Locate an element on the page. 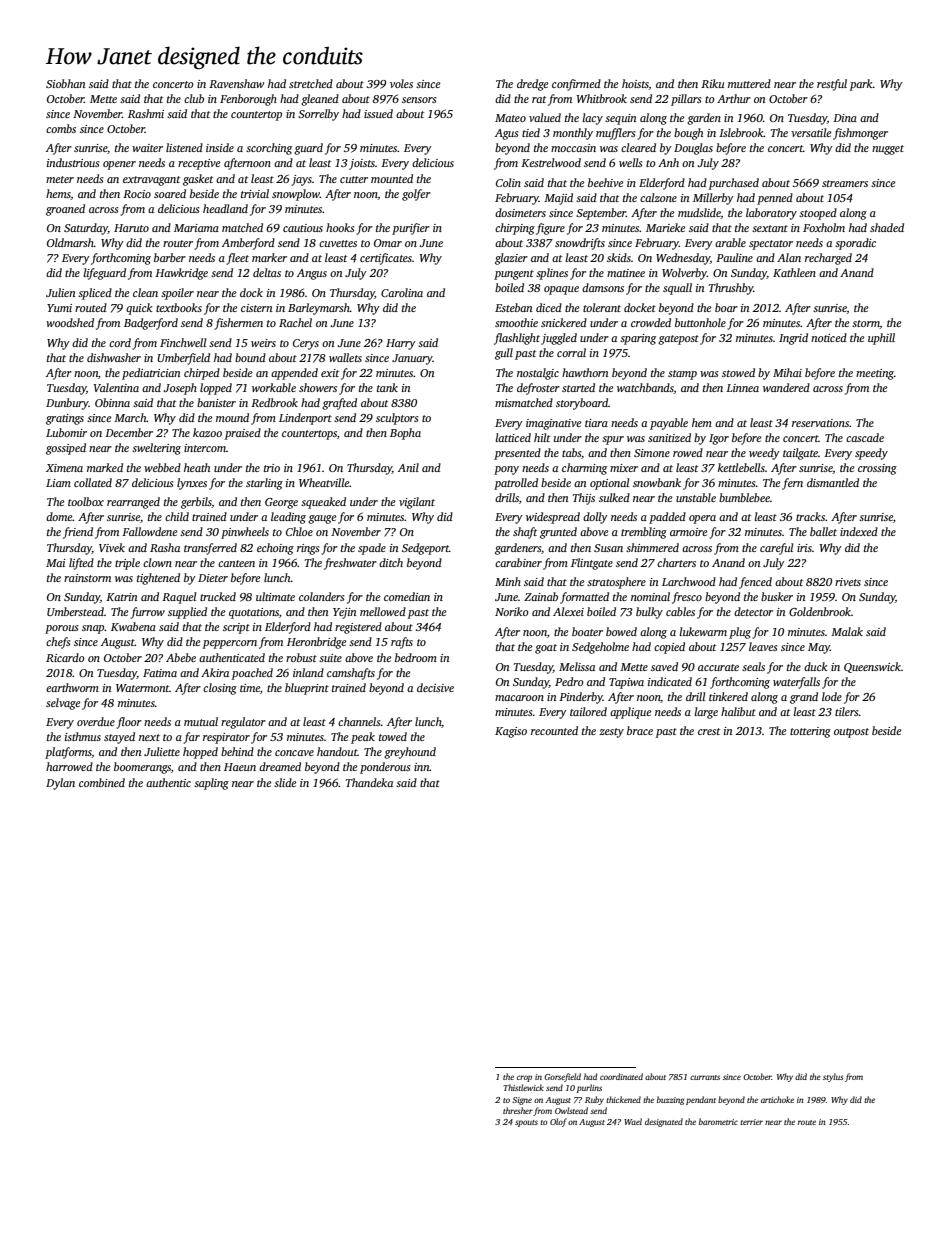 The height and width of the document is (1233, 952). Carolina is located at coordinates (402, 292).
